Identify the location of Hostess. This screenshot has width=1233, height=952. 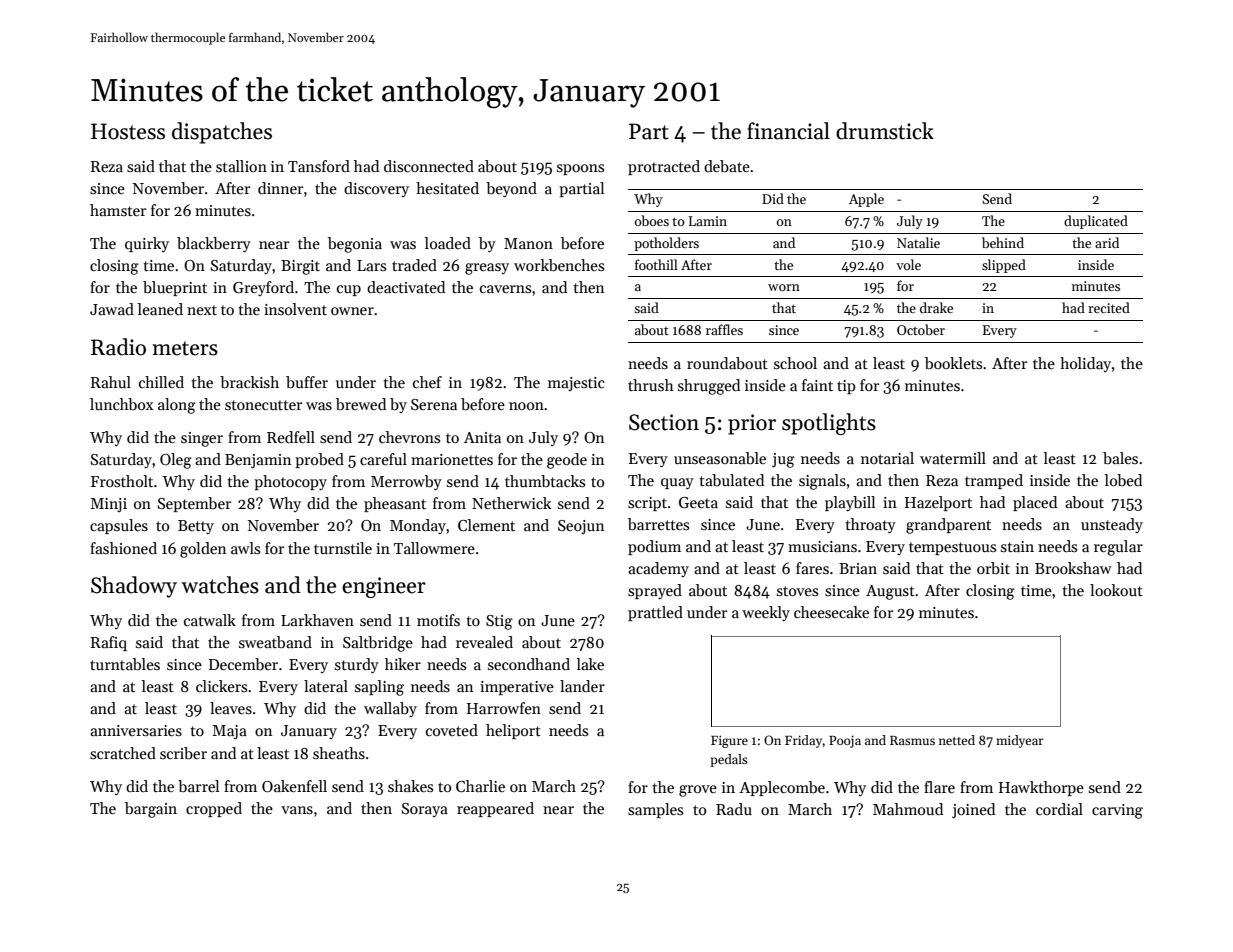
(128, 131).
